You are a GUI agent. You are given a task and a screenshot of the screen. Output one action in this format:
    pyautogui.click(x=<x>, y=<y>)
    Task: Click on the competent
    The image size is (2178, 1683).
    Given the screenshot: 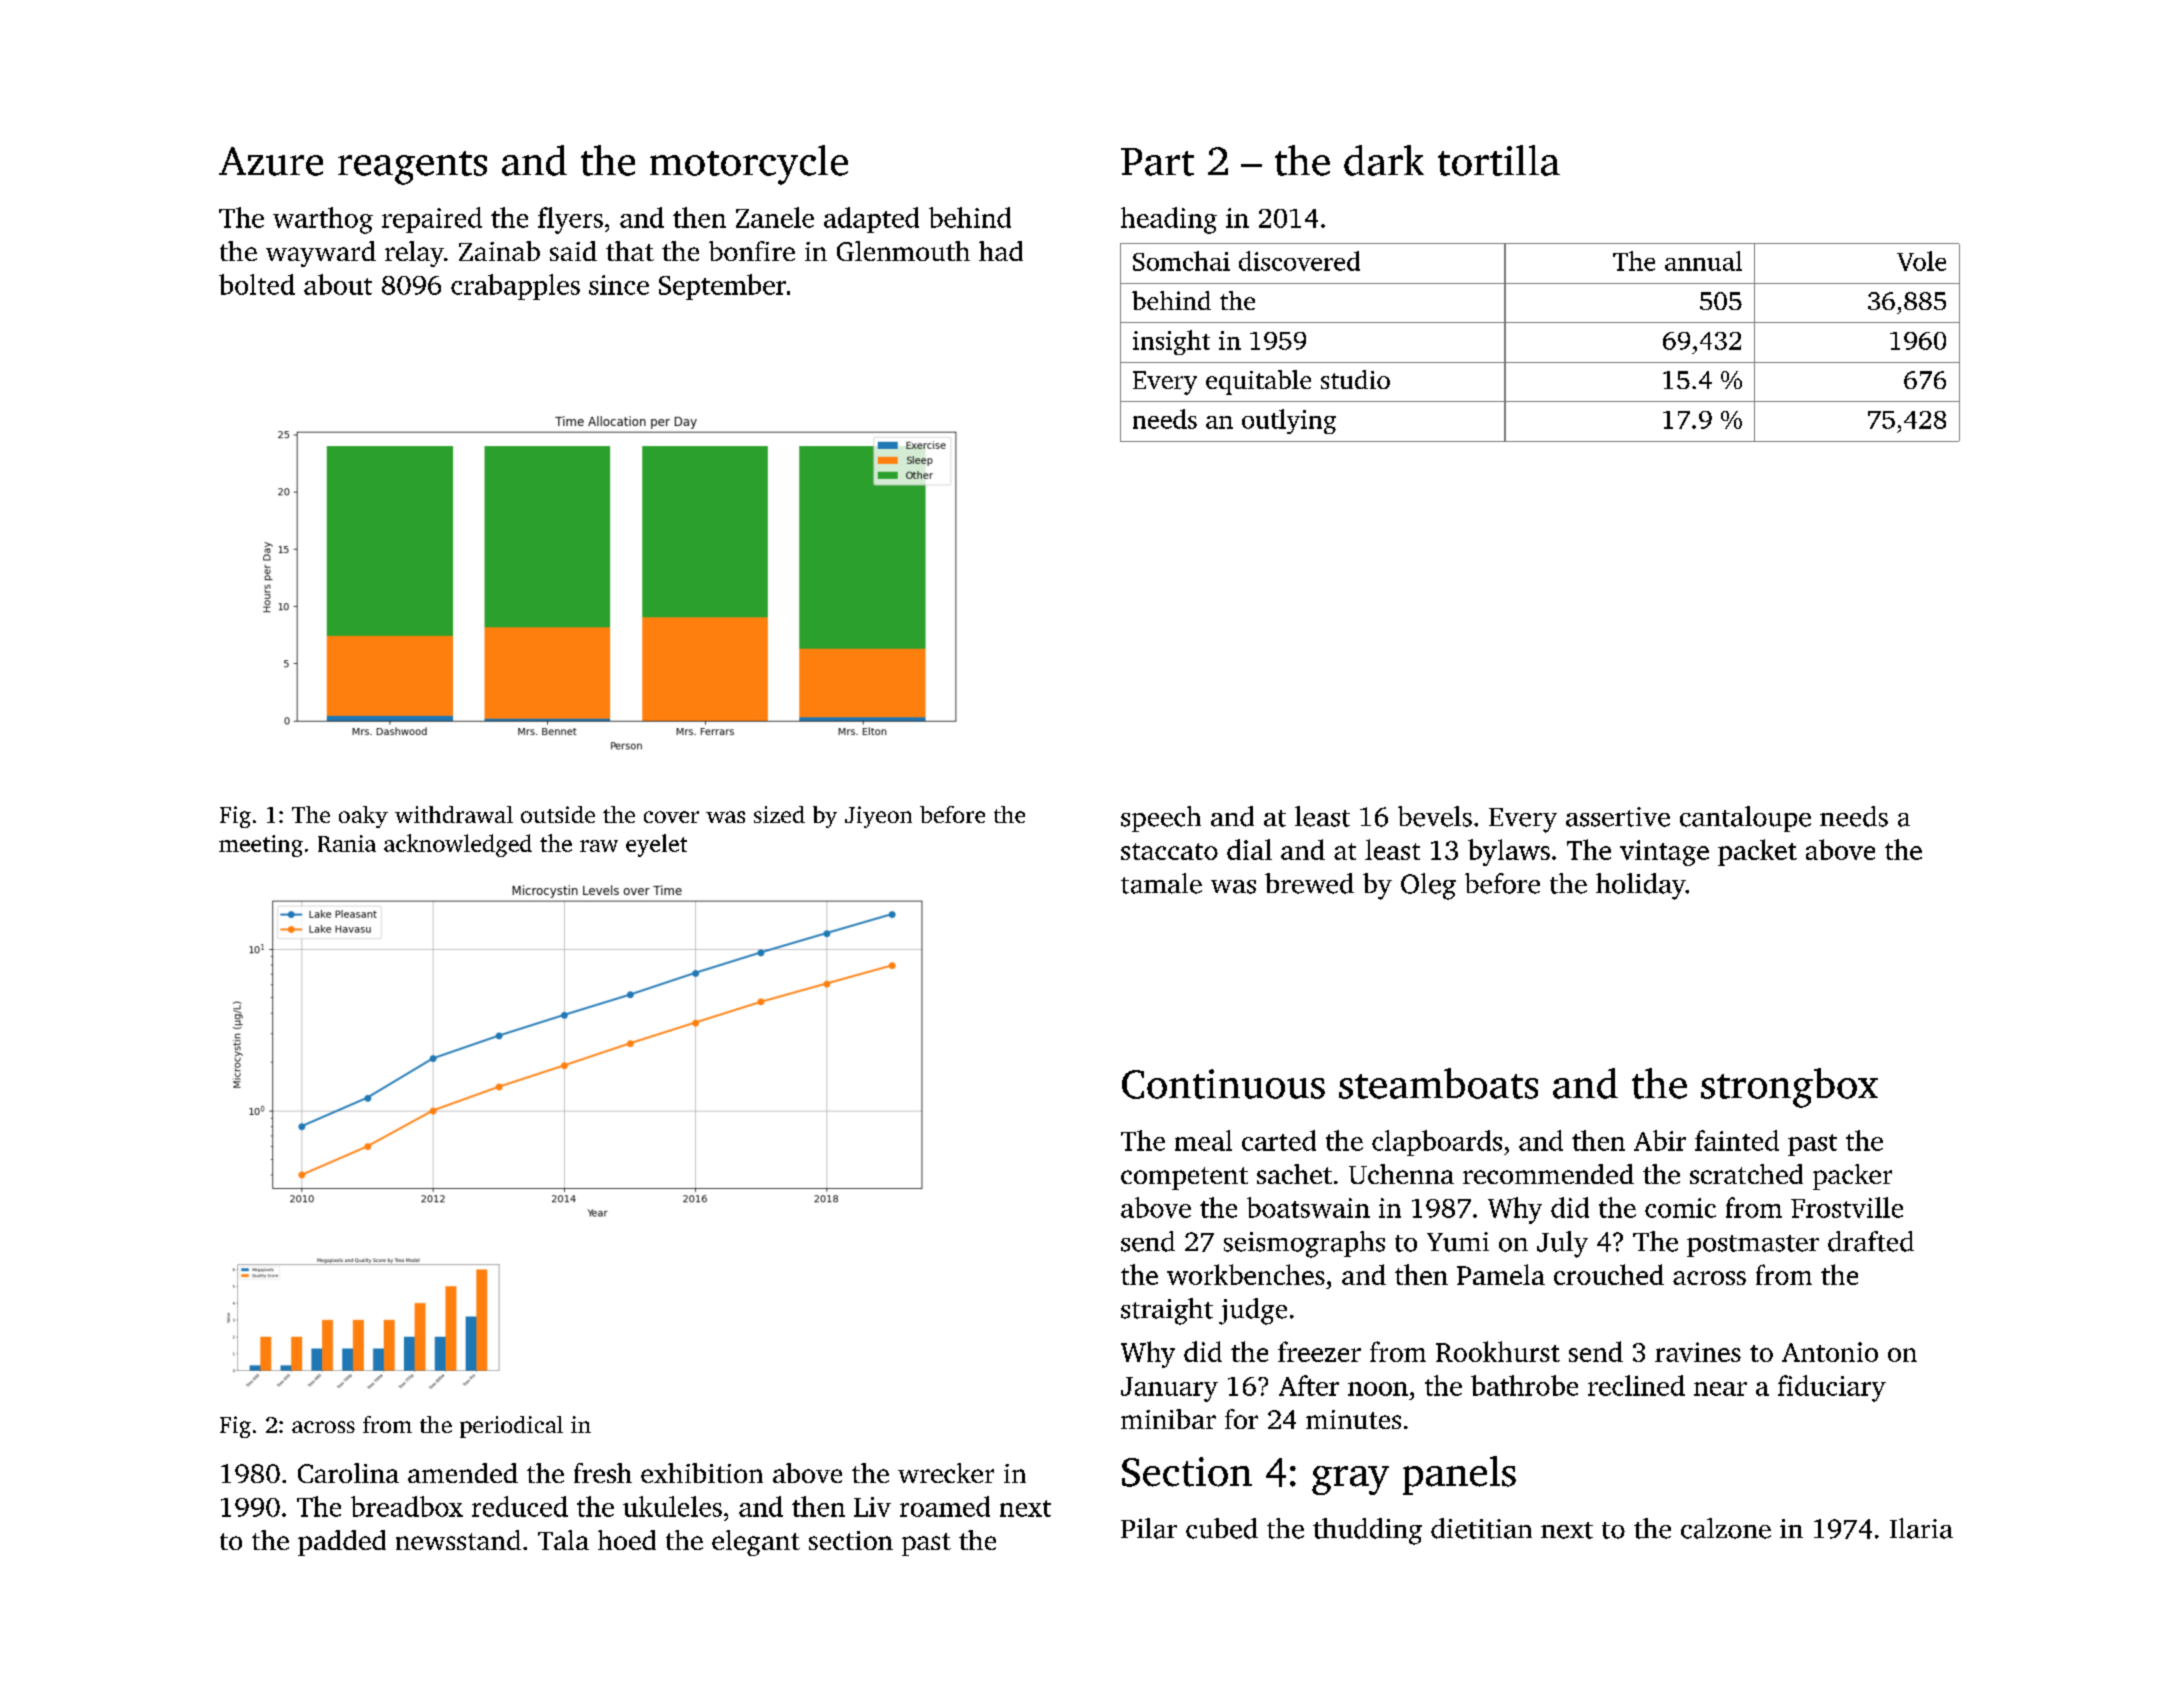 What is the action you would take?
    pyautogui.click(x=1184, y=1178)
